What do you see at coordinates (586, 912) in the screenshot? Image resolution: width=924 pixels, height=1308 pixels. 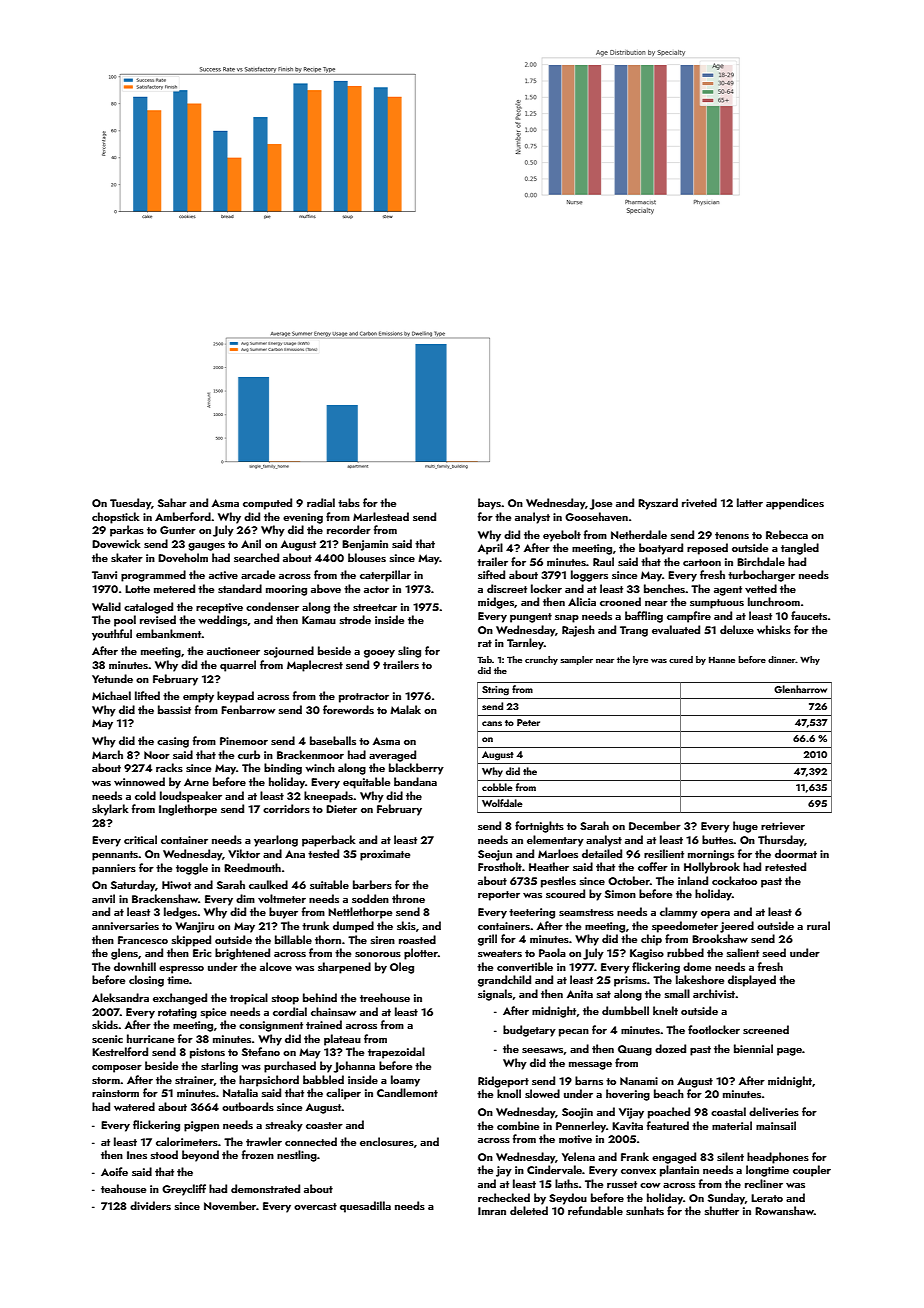 I see `seamstress` at bounding box center [586, 912].
